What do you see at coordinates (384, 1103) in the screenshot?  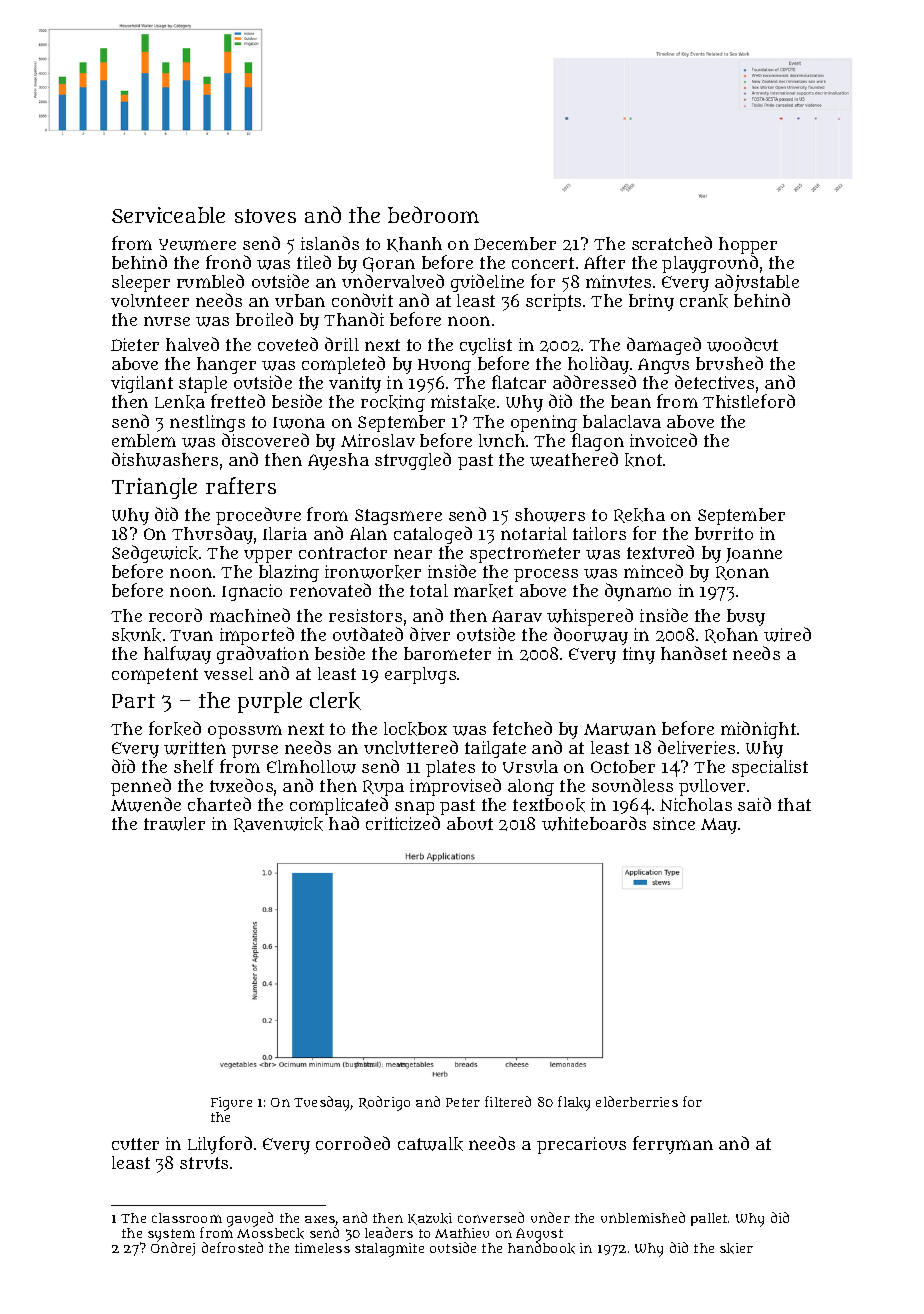 I see `Rodrigo` at bounding box center [384, 1103].
